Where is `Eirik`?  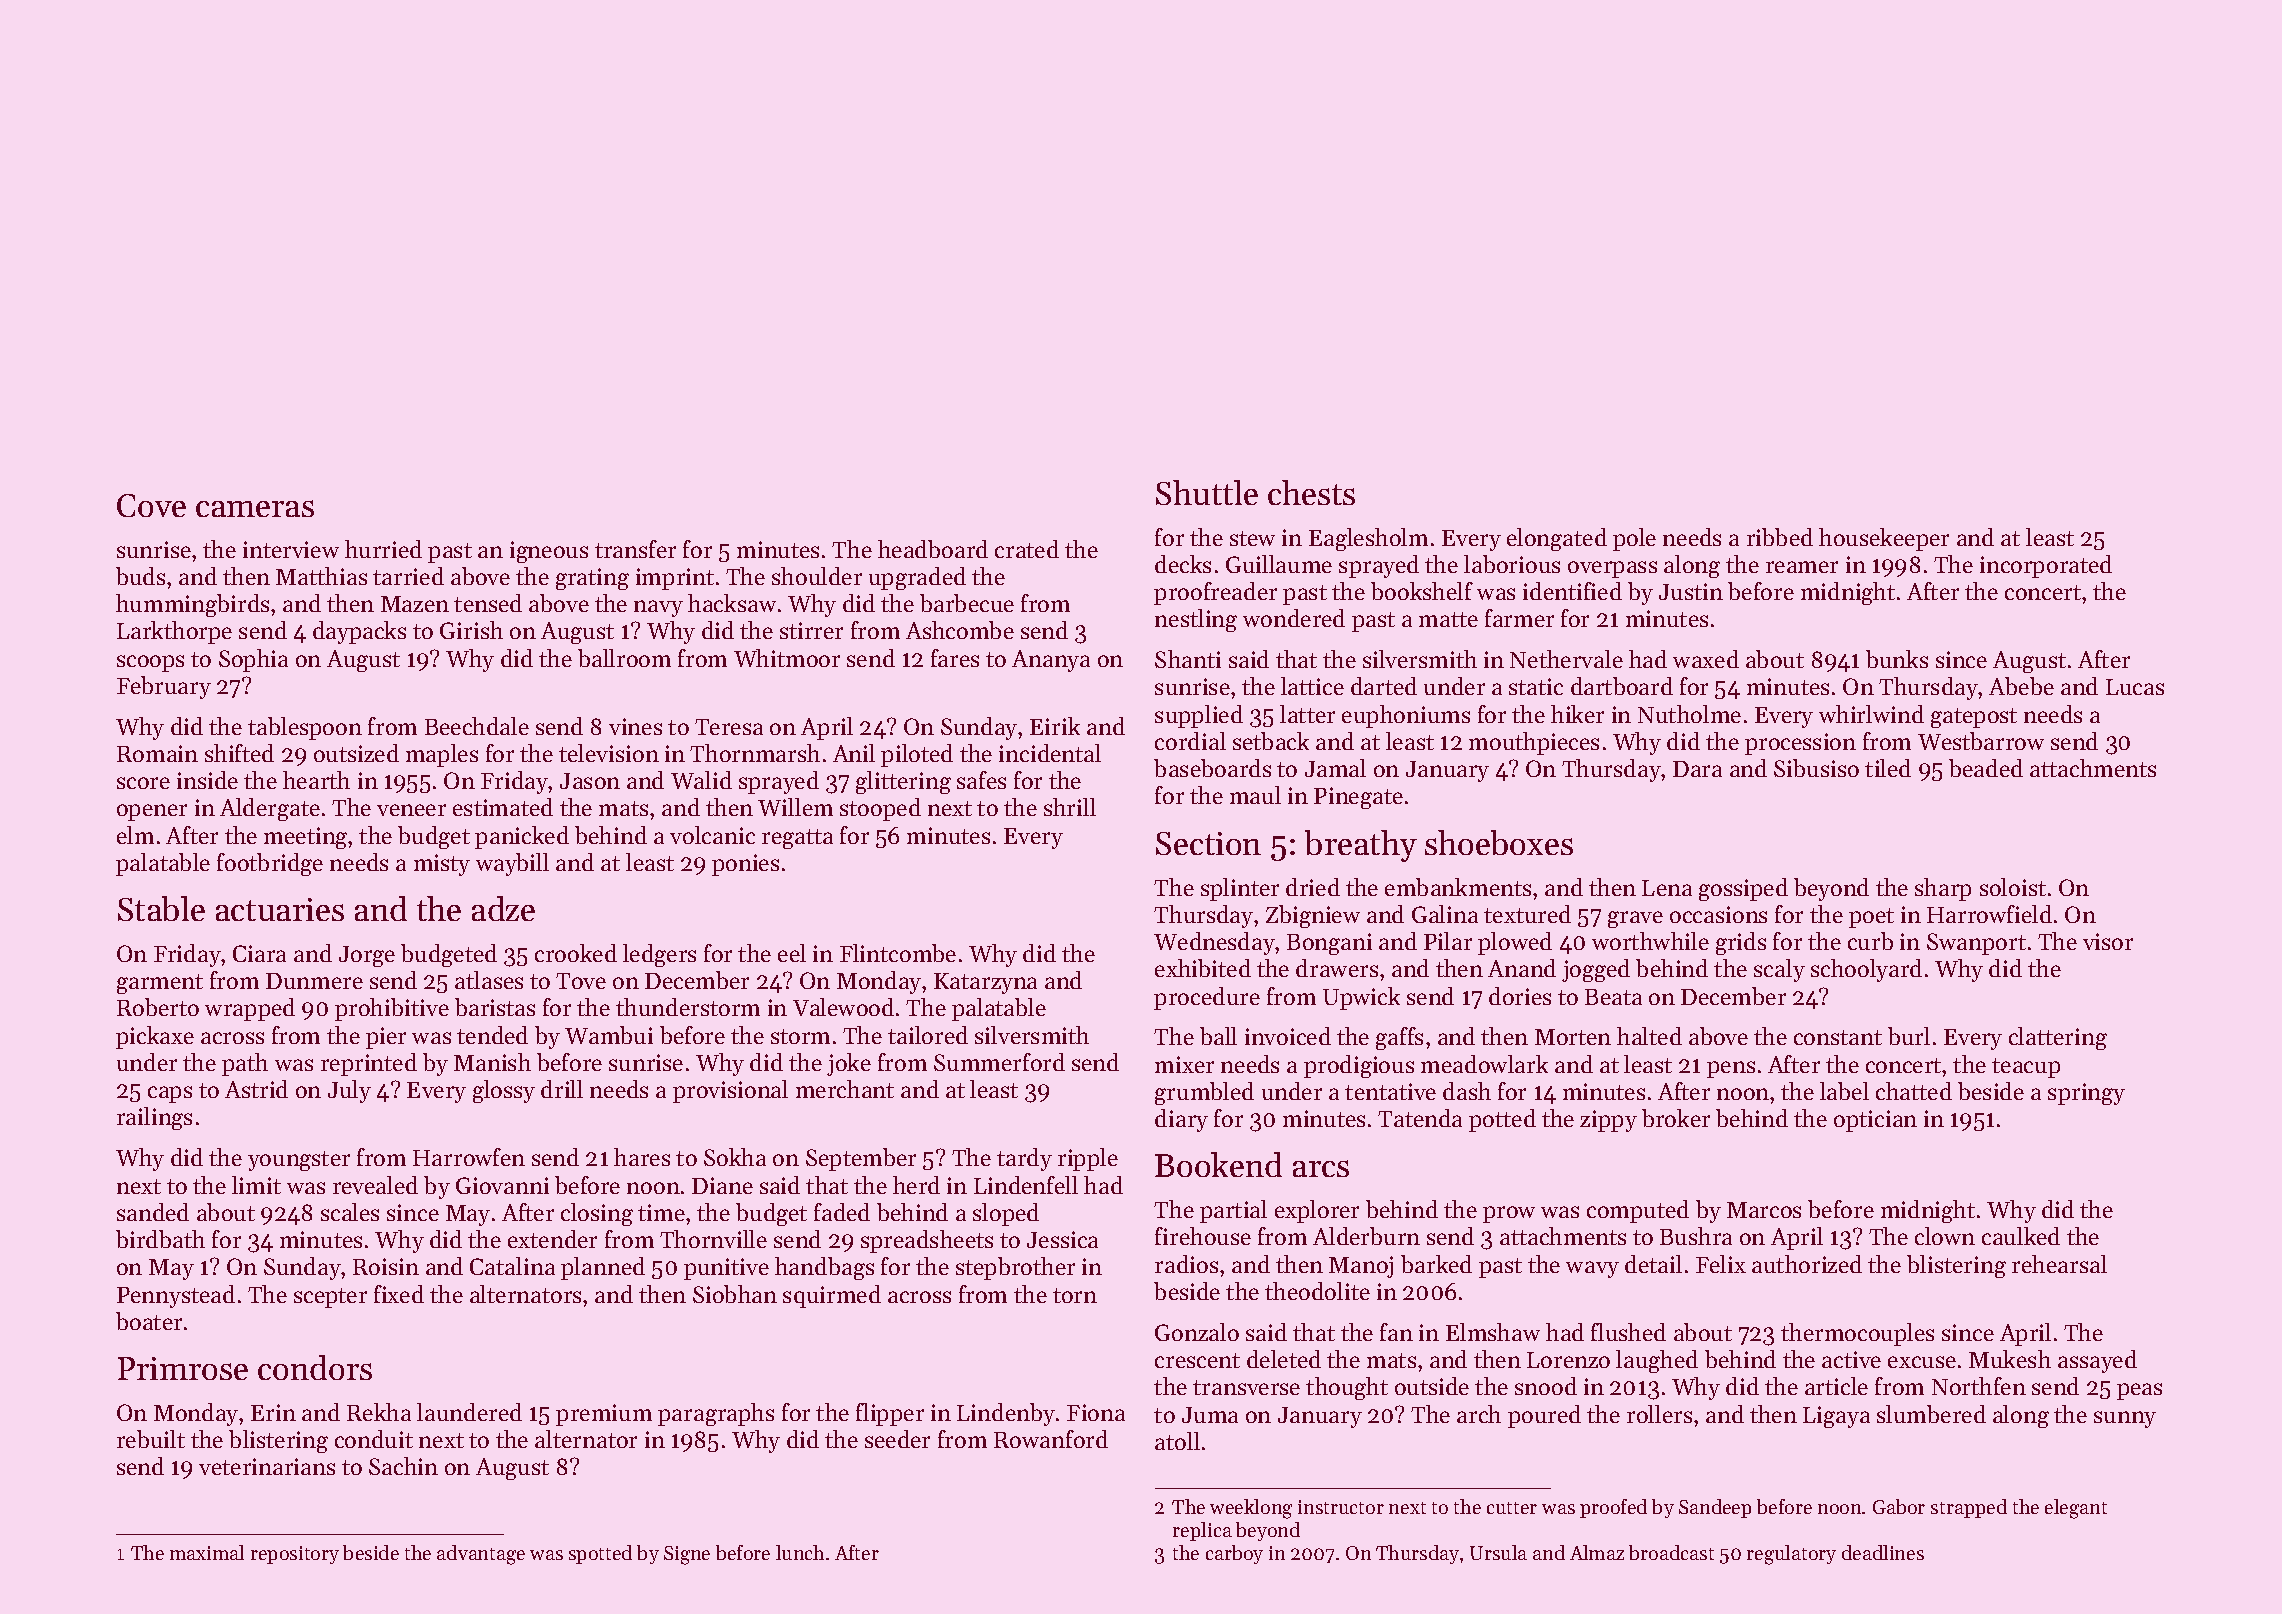
Eirik is located at coordinates (1055, 726).
